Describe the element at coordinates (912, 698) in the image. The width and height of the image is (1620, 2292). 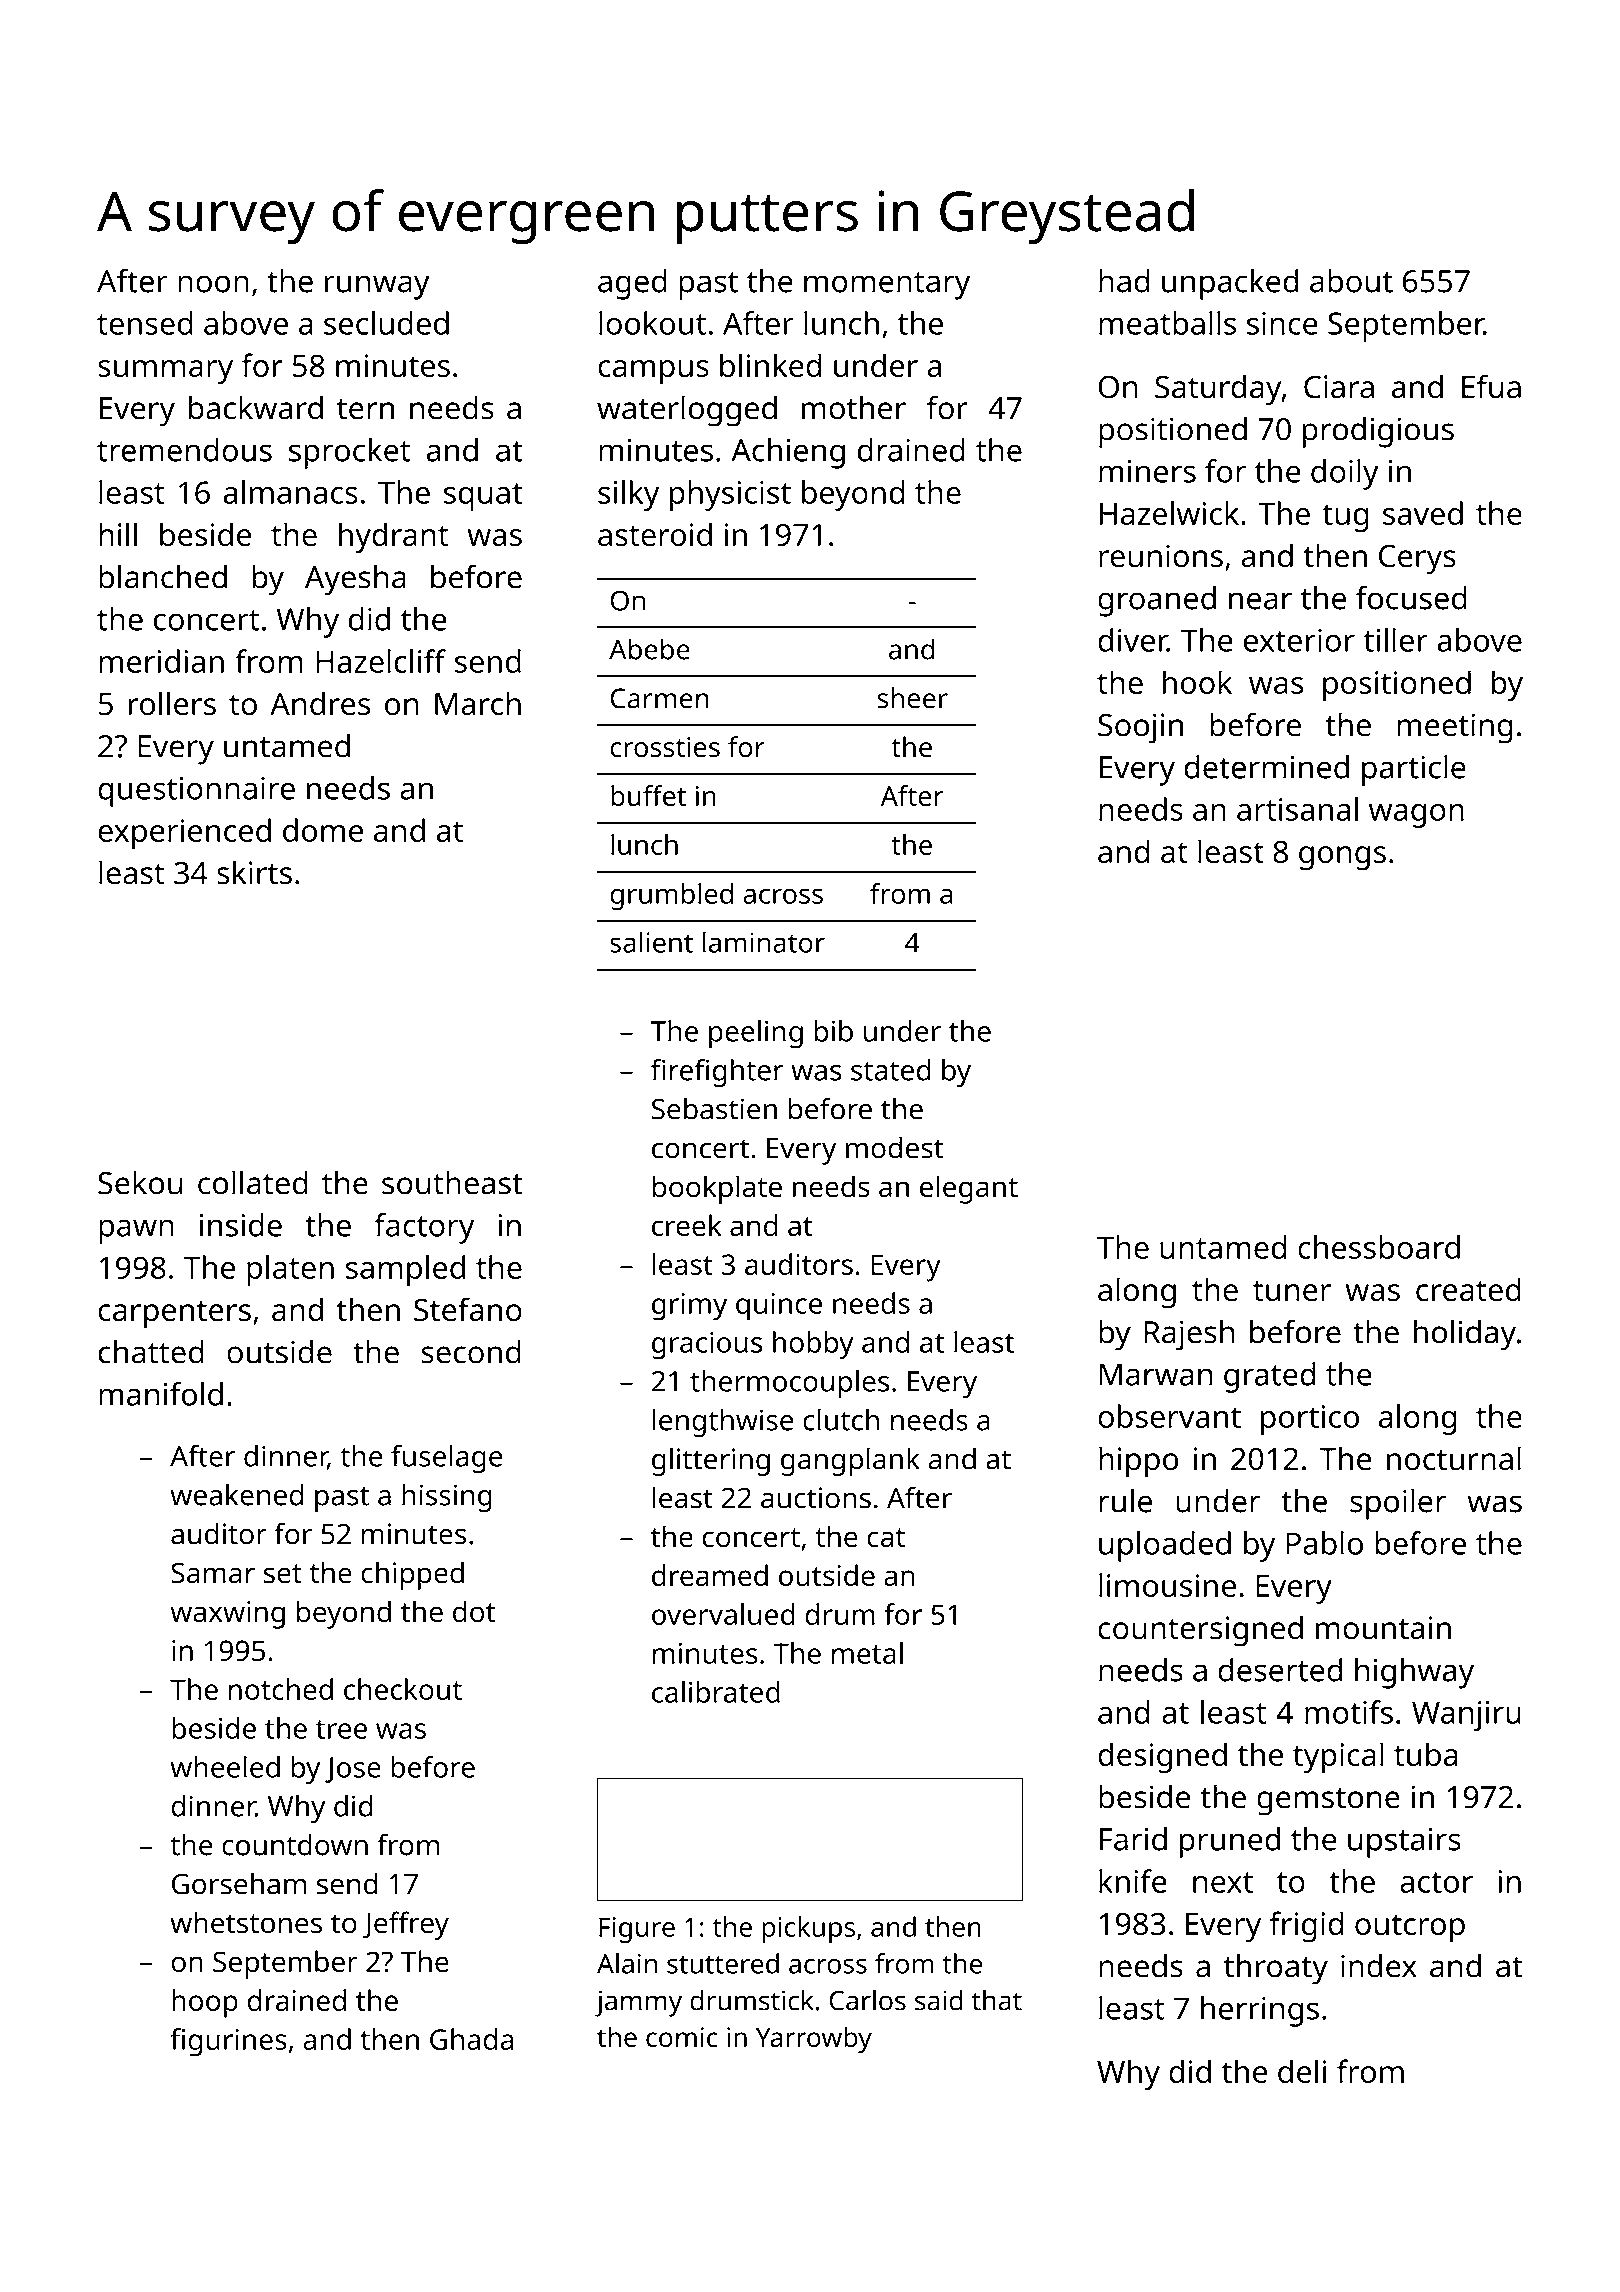
I see `sheer` at that location.
